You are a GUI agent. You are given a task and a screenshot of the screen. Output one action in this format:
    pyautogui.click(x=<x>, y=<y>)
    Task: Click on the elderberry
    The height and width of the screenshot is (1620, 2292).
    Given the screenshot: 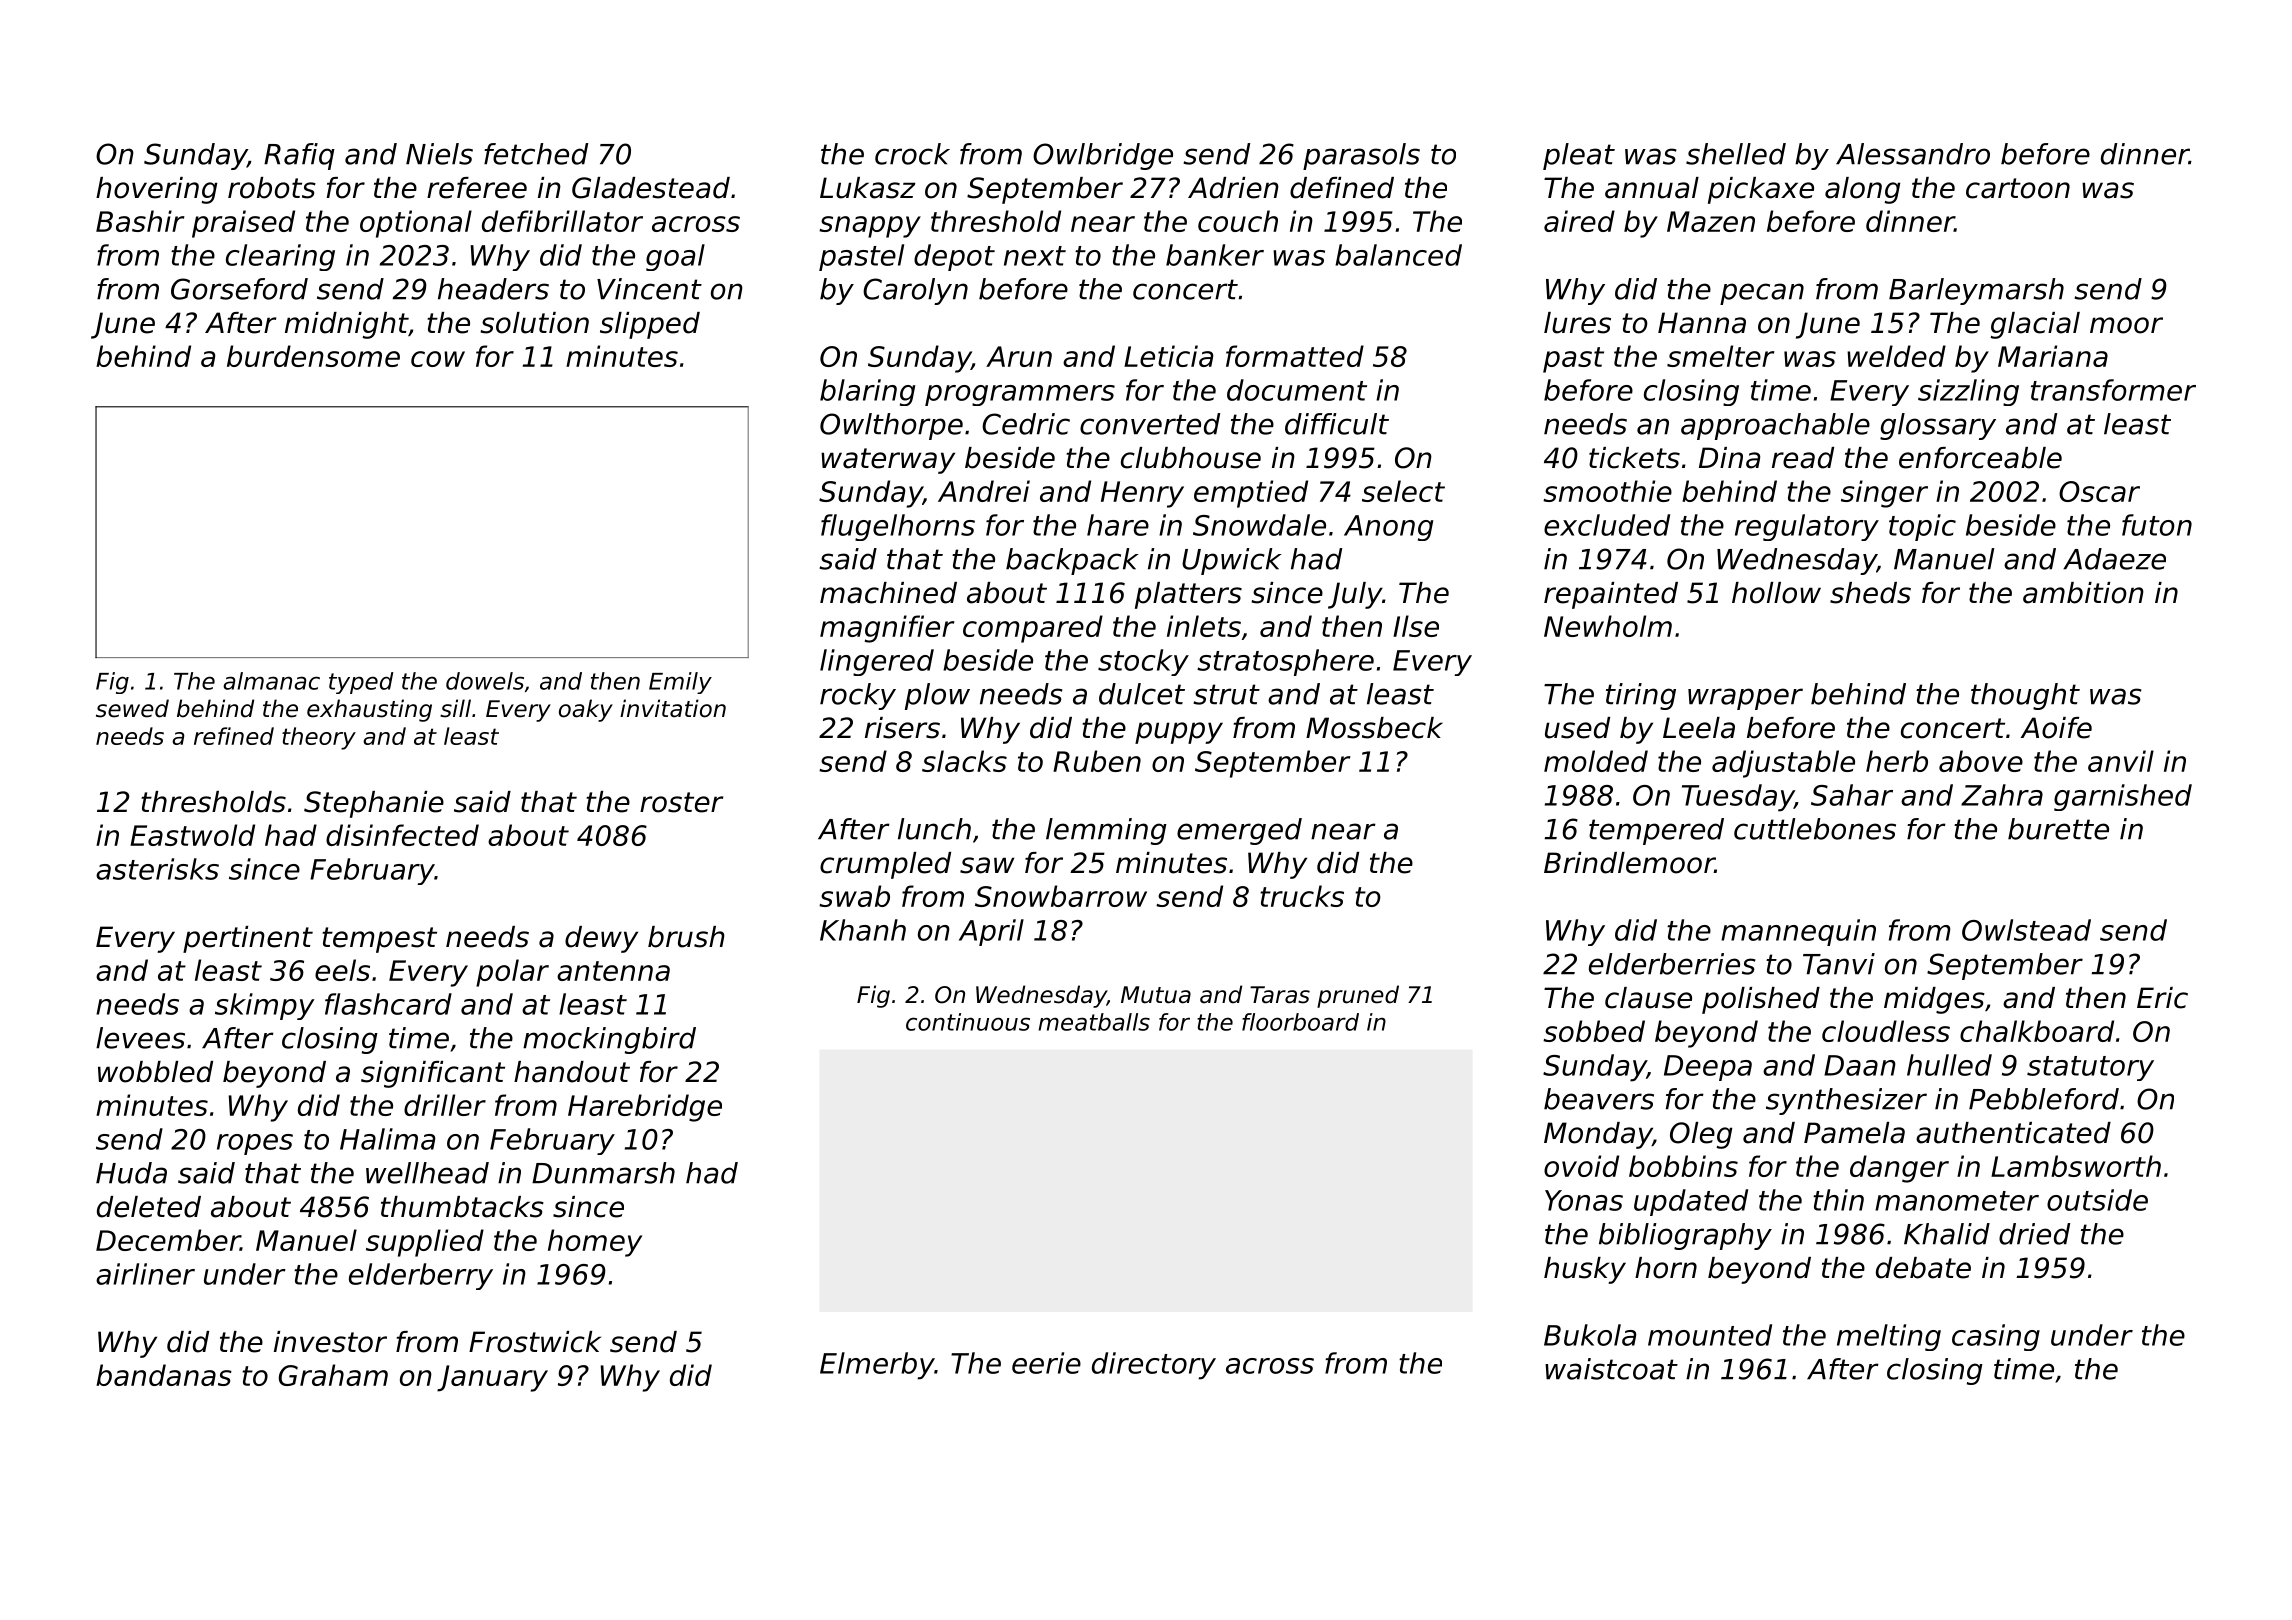 What is the action you would take?
    pyautogui.click(x=421, y=1276)
